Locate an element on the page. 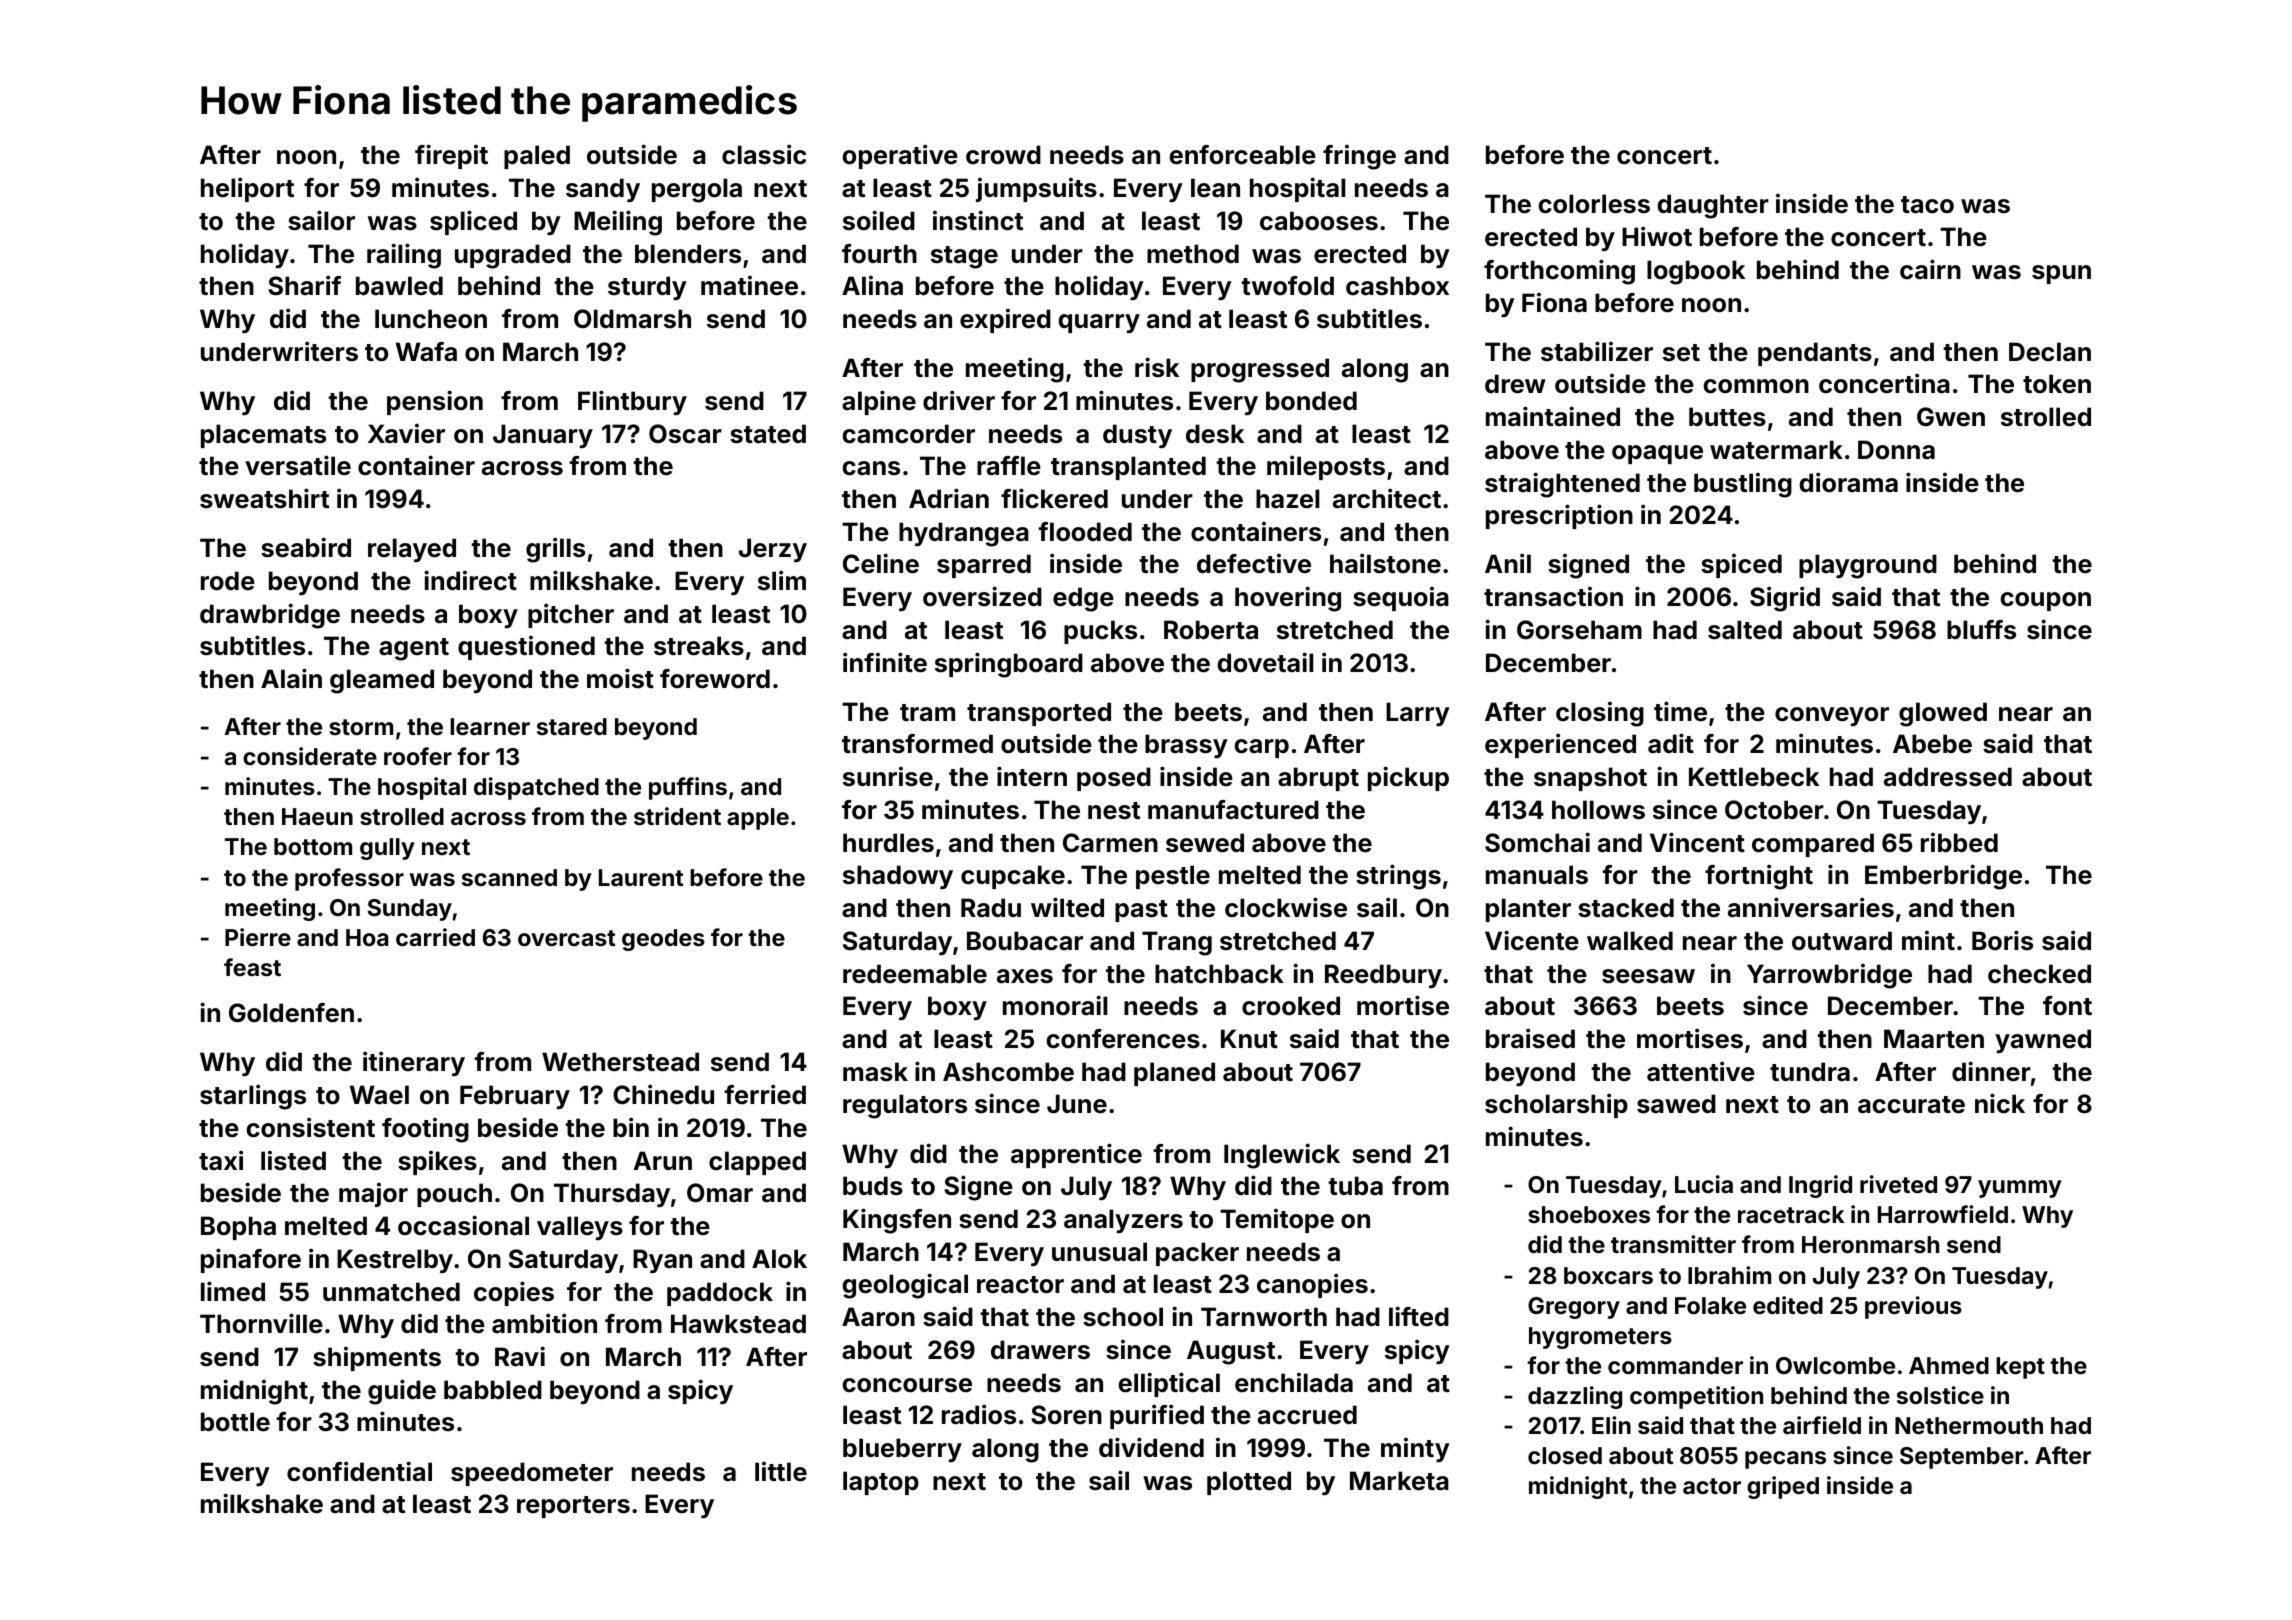 The height and width of the page is (1620, 2292). reporters is located at coordinates (573, 1507).
